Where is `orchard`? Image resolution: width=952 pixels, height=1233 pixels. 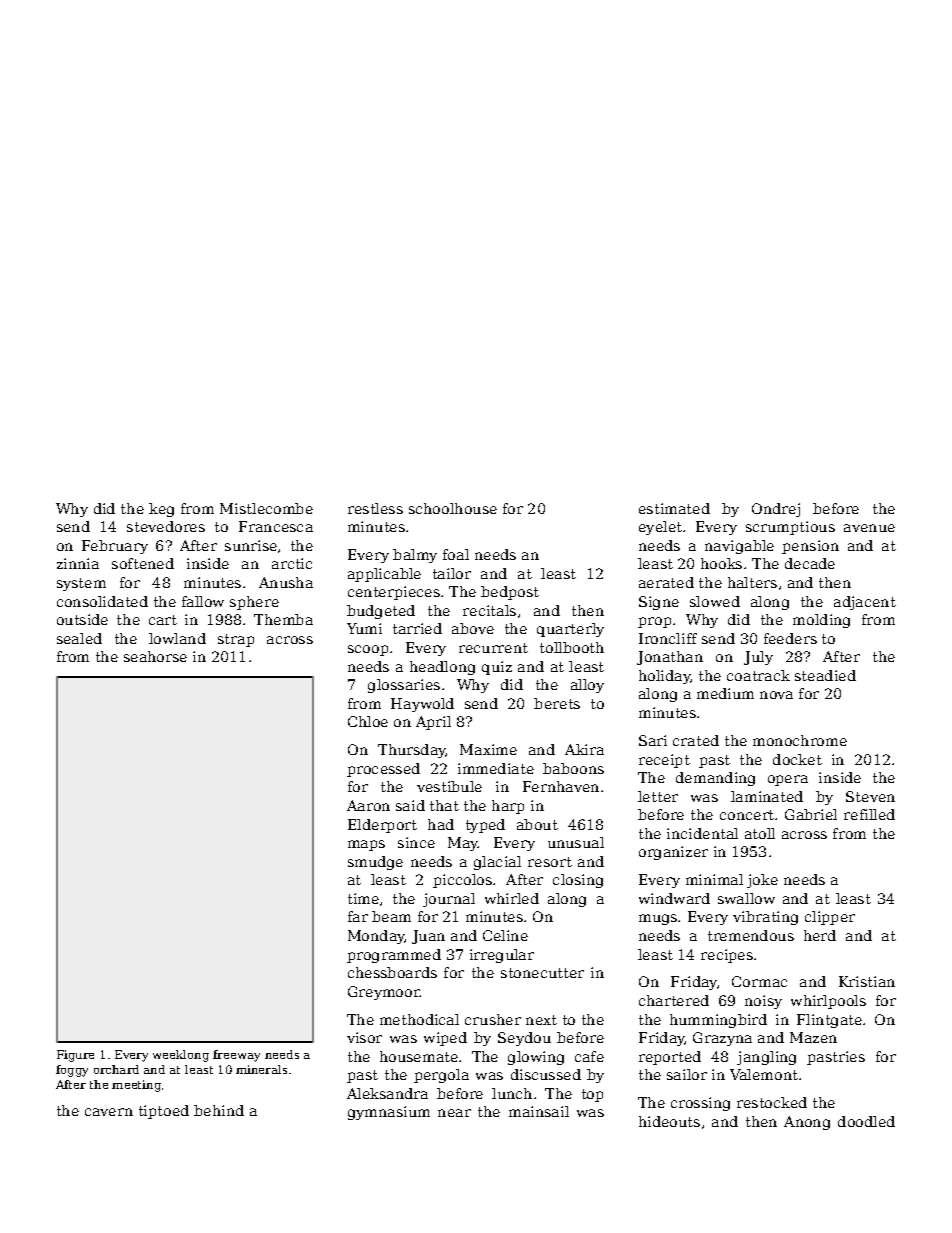 orchard is located at coordinates (116, 1069).
